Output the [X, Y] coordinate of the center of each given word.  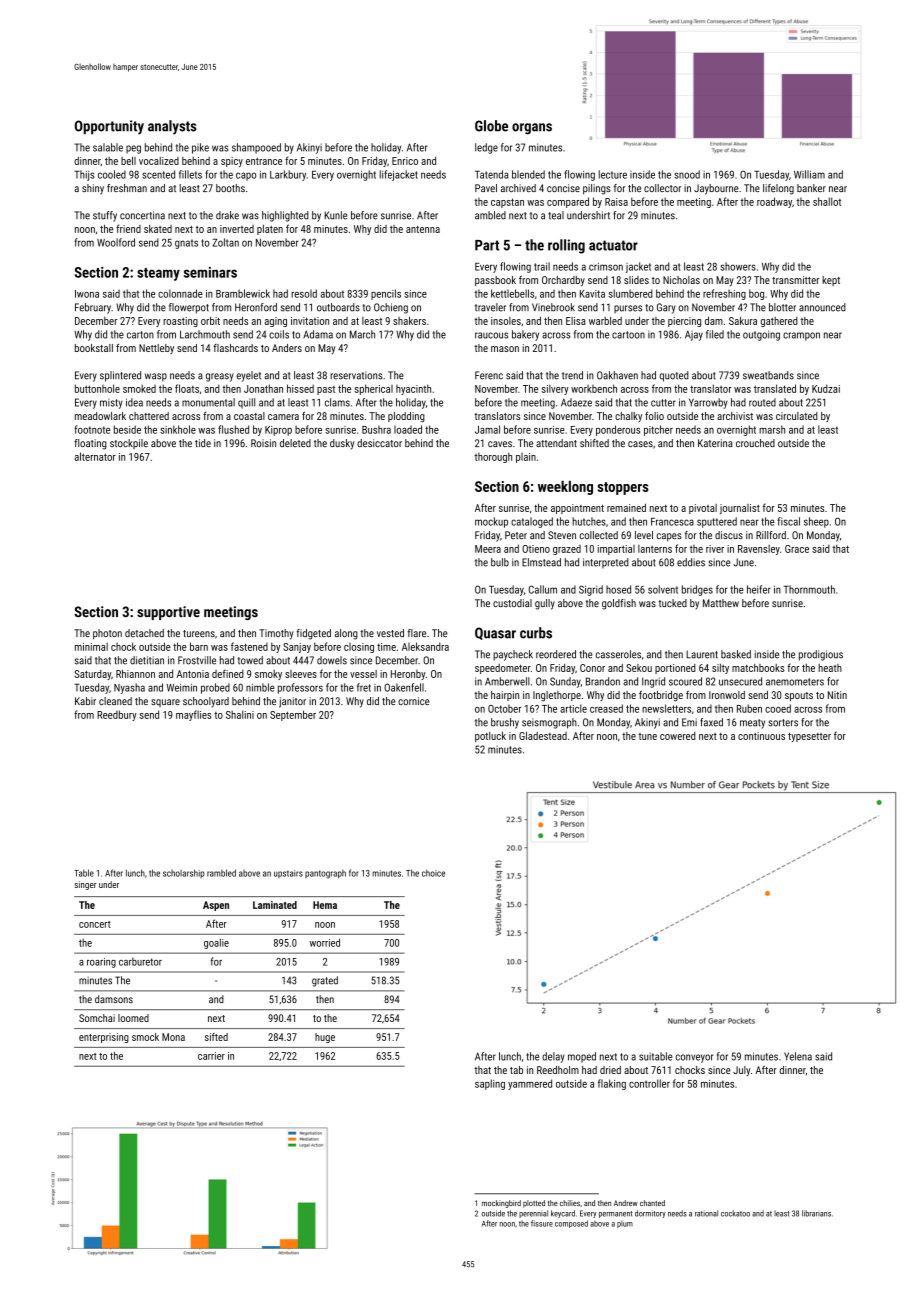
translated [775, 388]
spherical [374, 389]
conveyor [694, 1058]
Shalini [240, 714]
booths [230, 188]
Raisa [616, 202]
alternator [95, 456]
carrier [211, 1056]
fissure [542, 1223]
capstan [507, 203]
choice [433, 873]
